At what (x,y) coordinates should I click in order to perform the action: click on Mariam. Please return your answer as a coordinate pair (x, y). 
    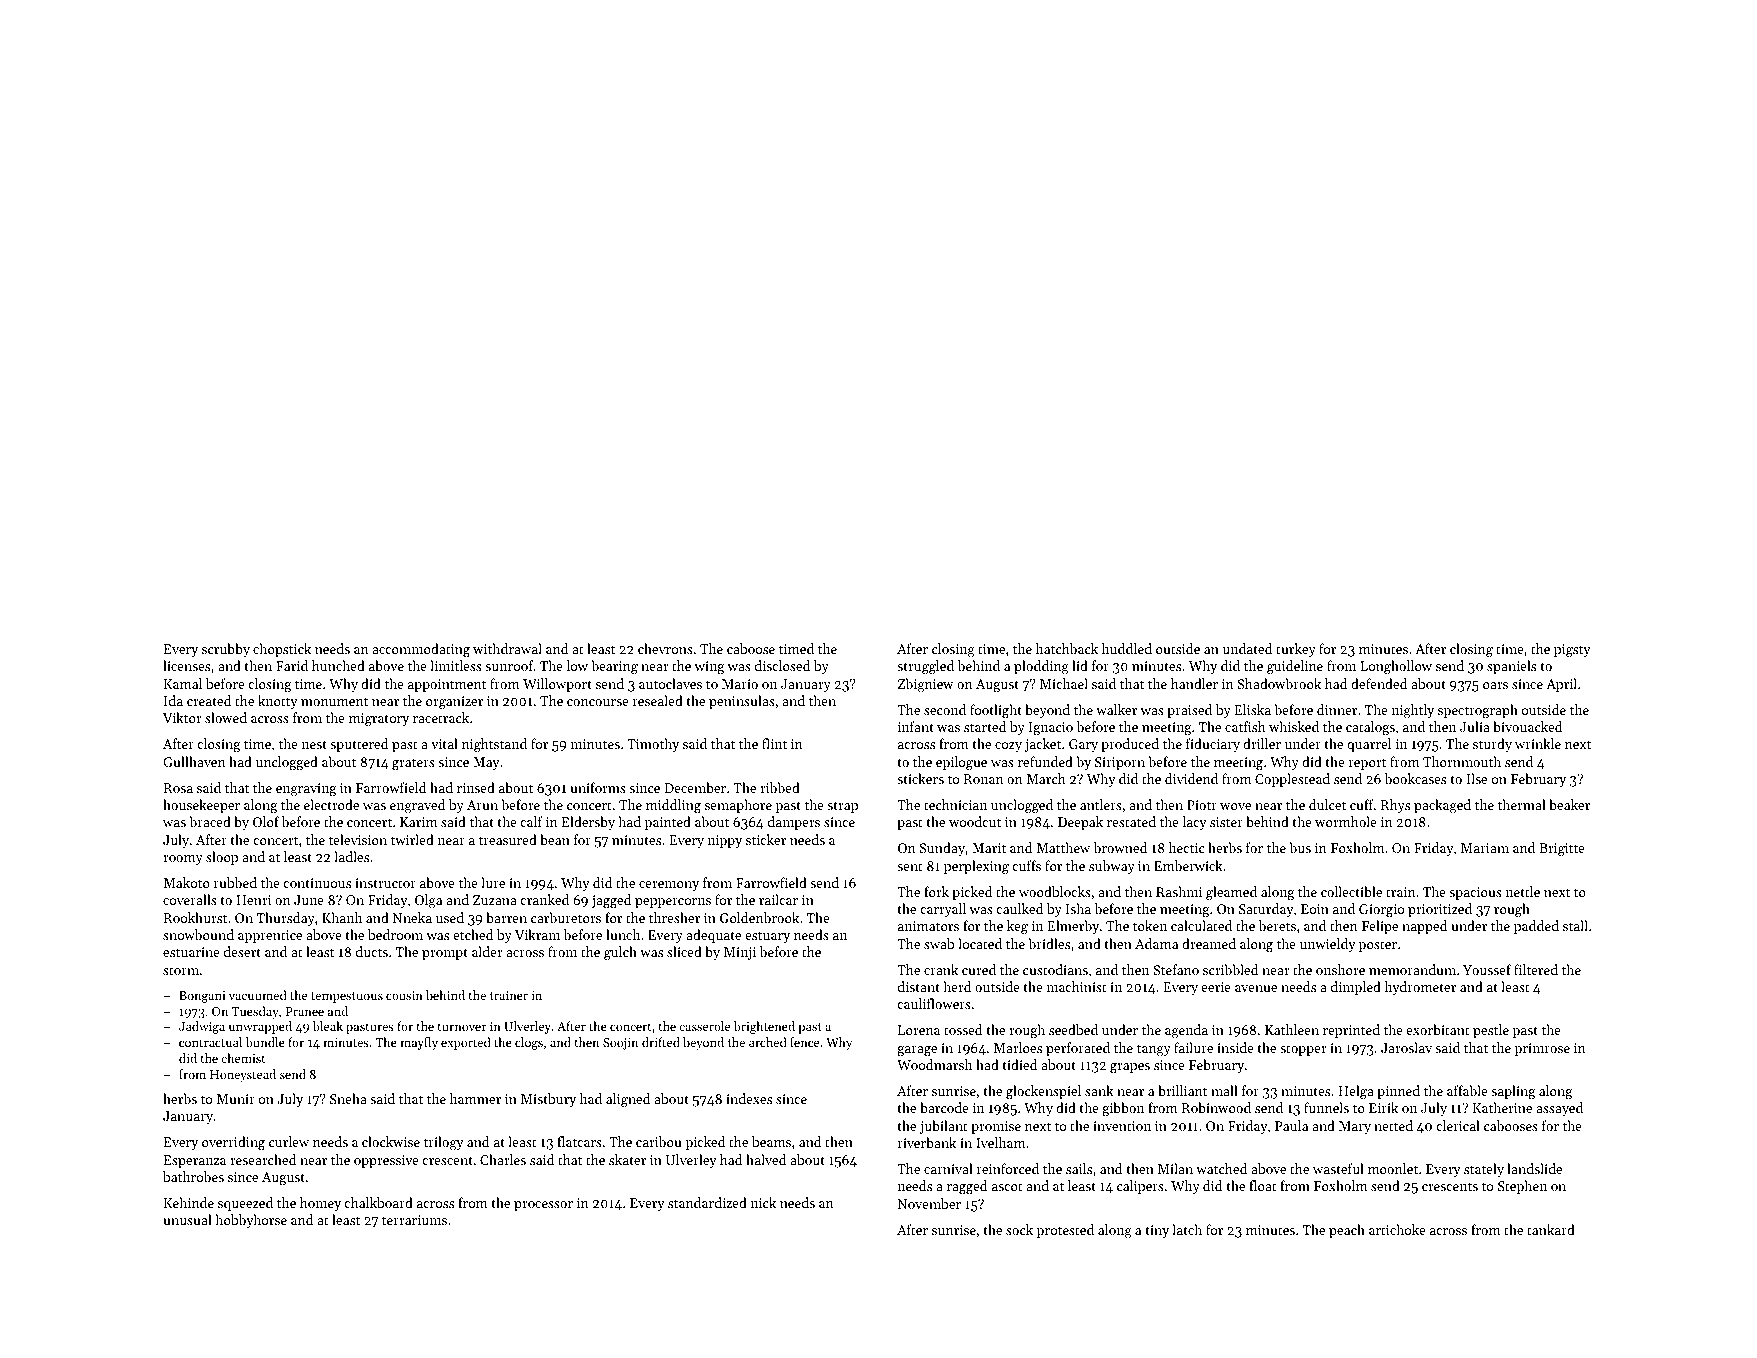
    Looking at the image, I should click on (1485, 848).
